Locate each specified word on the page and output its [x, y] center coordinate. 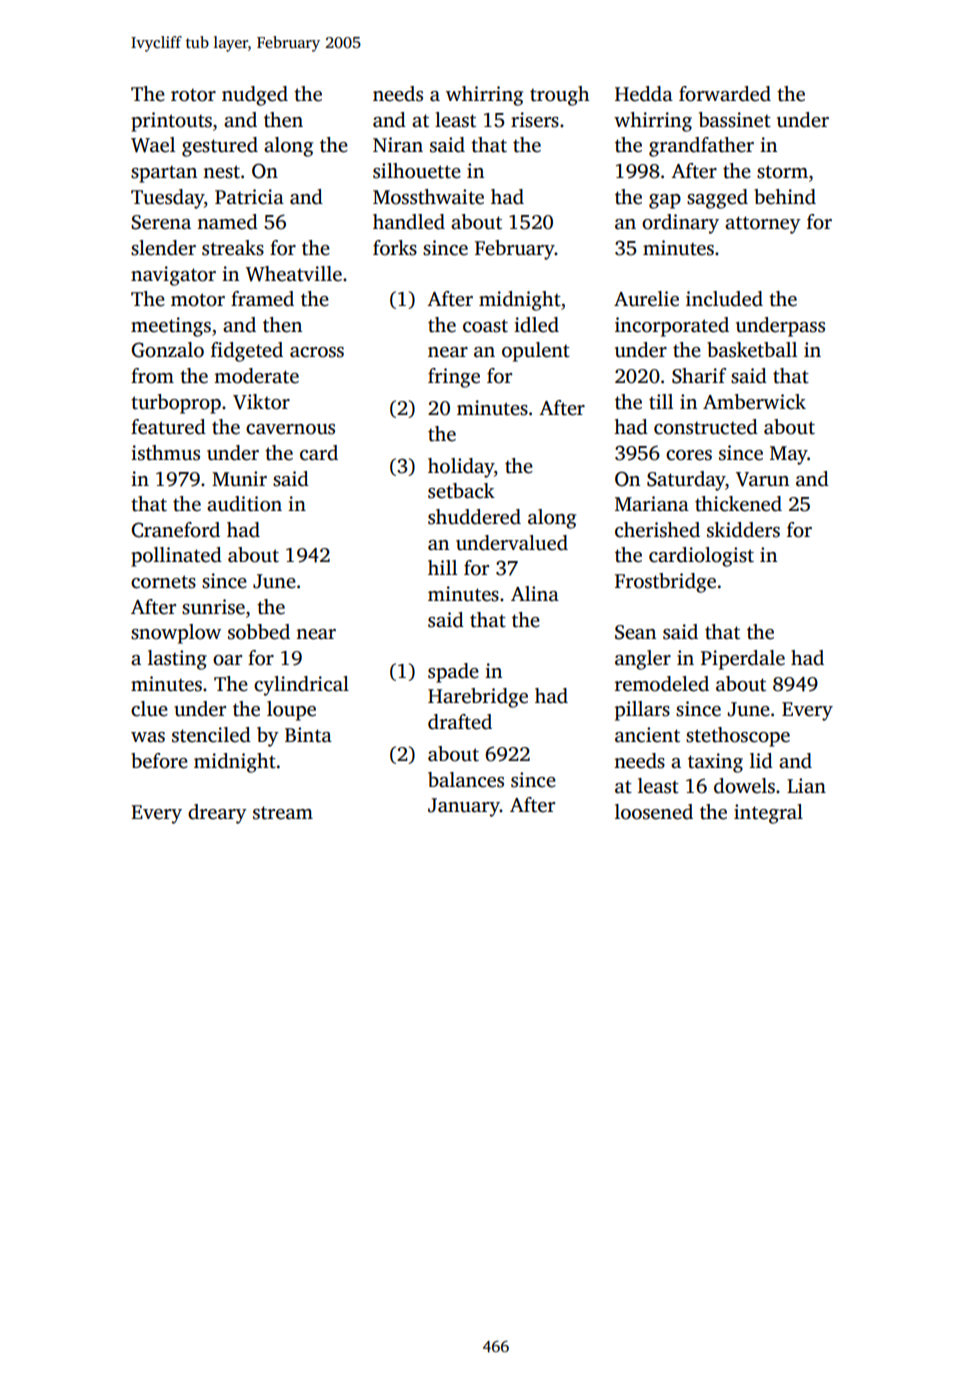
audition [244, 504]
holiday [461, 468]
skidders [743, 530]
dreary [217, 814]
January [464, 807]
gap [665, 201]
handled [409, 222]
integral [768, 814]
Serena [161, 222]
